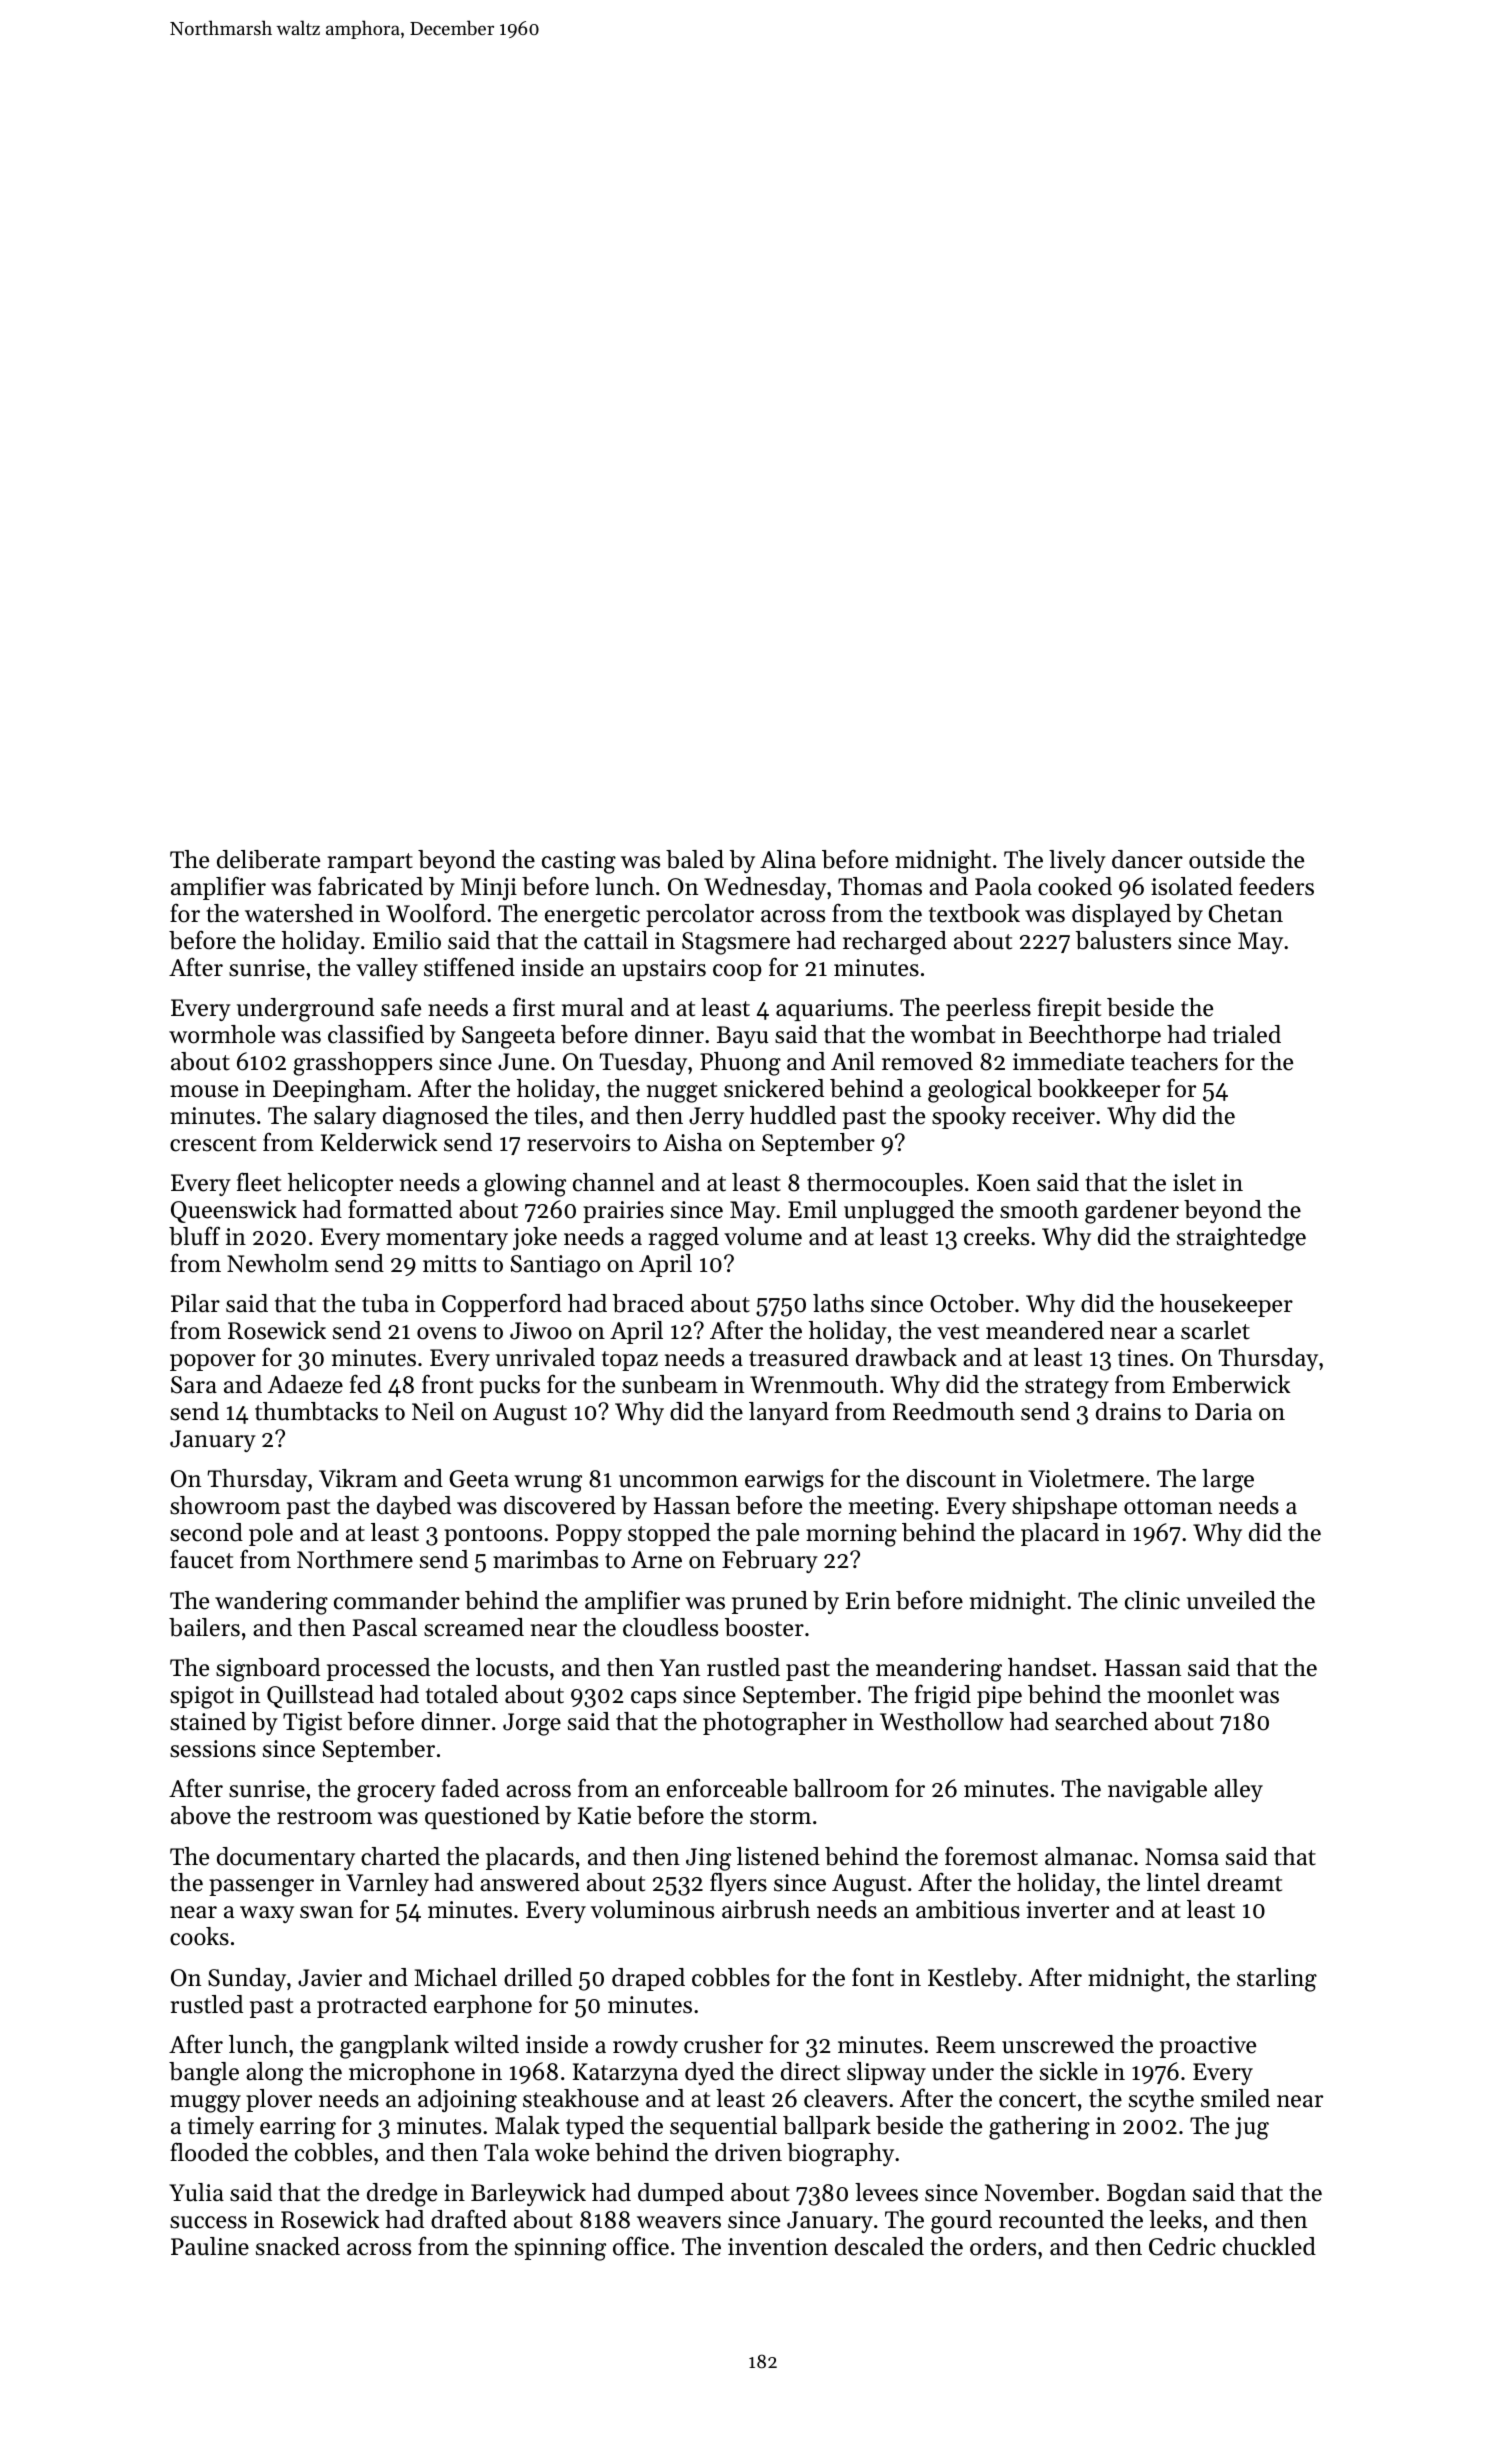 This document has height=2464, width=1496. I want to click on inverter, so click(1068, 1910).
